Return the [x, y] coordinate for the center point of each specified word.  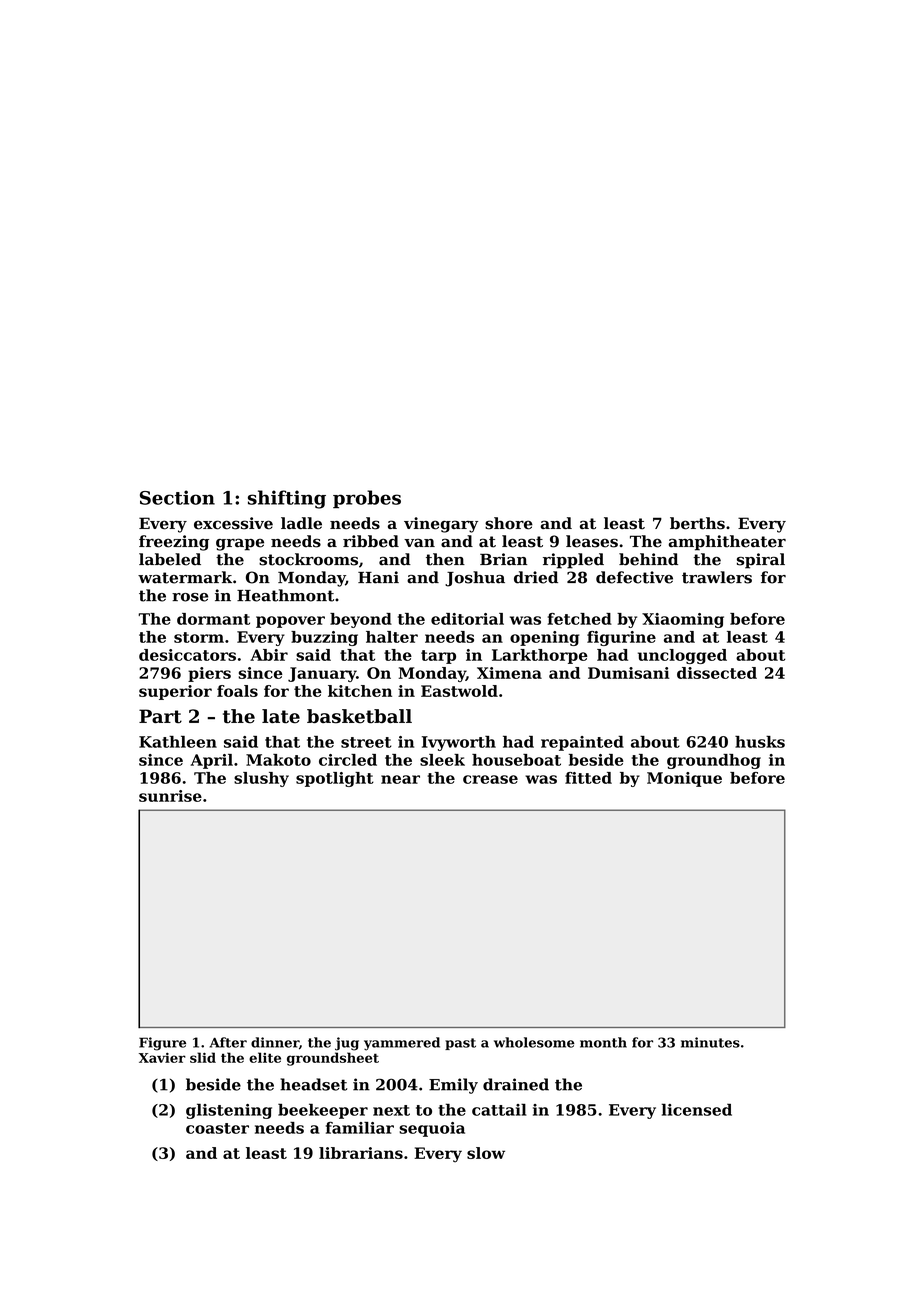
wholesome [534, 1042]
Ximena [509, 673]
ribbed [371, 541]
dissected [717, 673]
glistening [229, 1111]
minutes [710, 1042]
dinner [275, 1042]
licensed [697, 1109]
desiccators [187, 655]
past [460, 1044]
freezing [174, 543]
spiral [761, 561]
